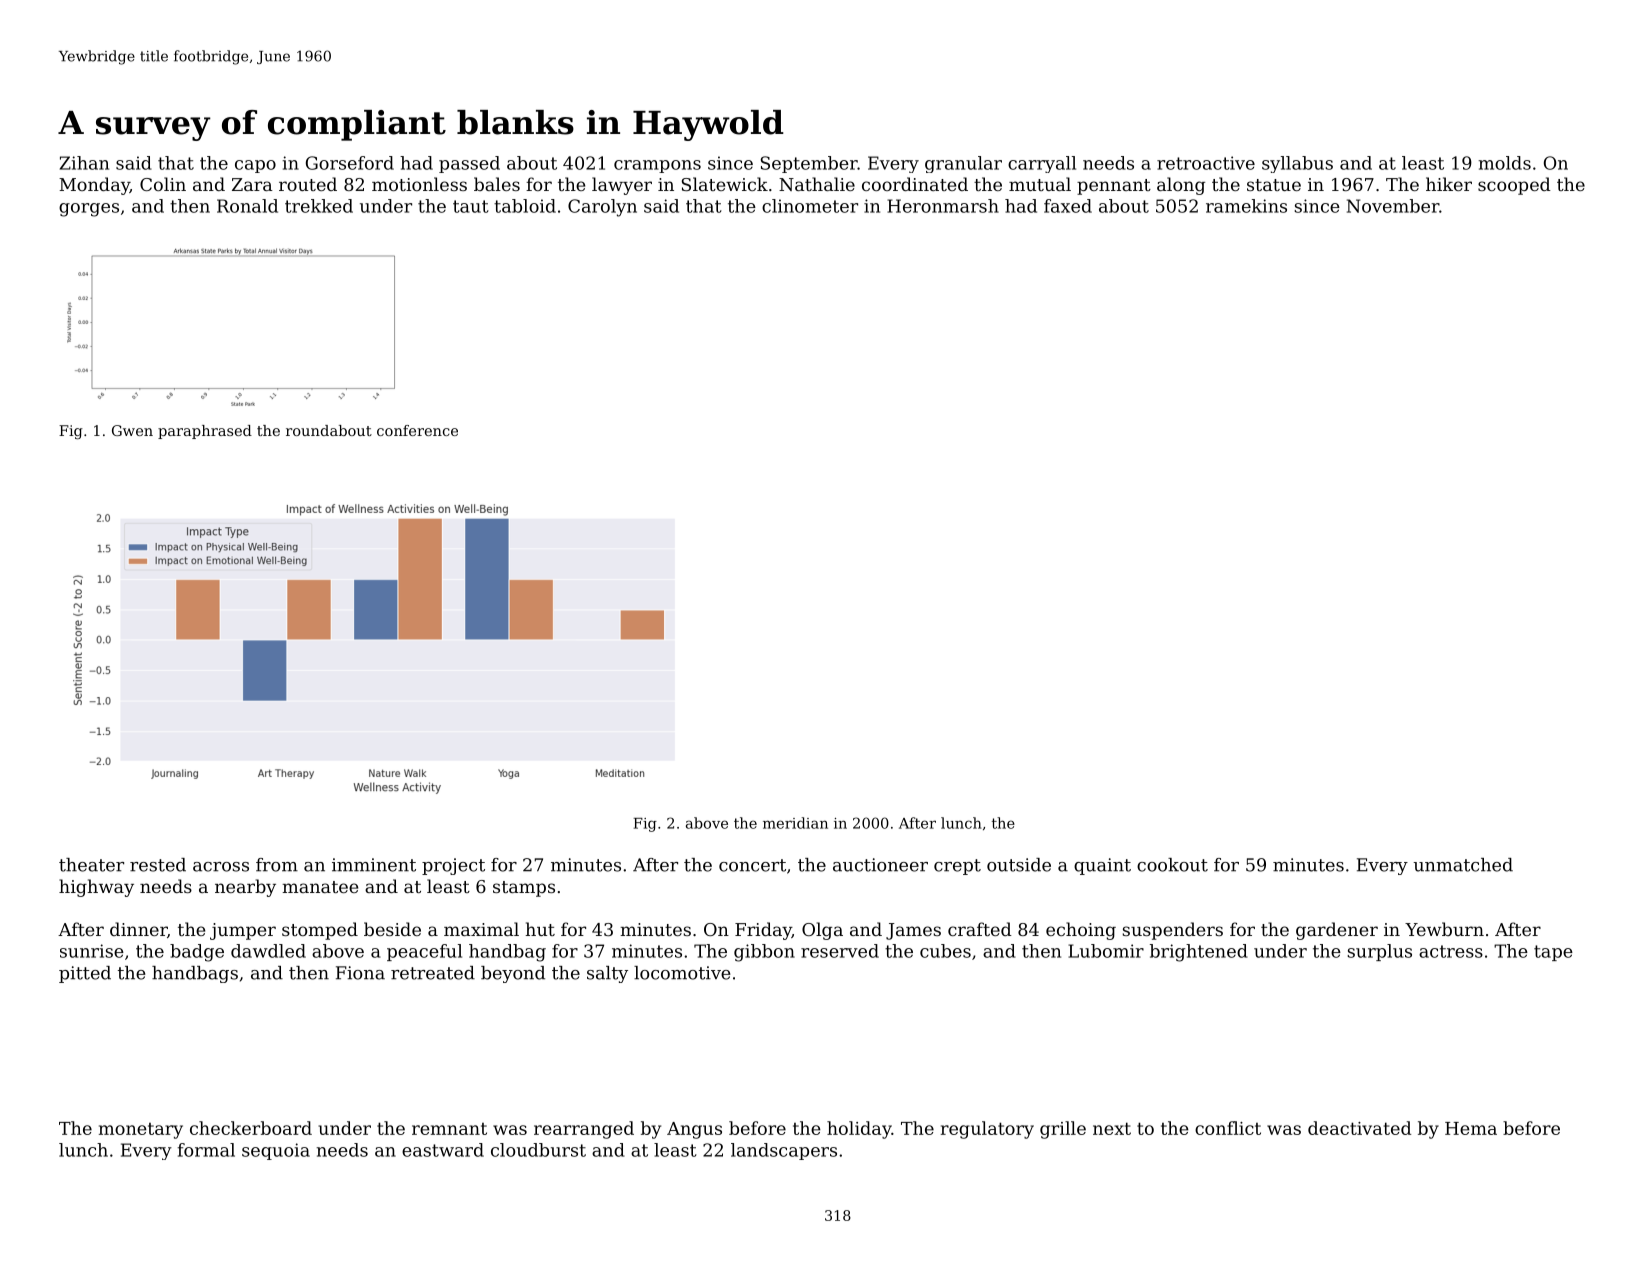  Describe the element at coordinates (85, 974) in the screenshot. I see `pitted` at that location.
